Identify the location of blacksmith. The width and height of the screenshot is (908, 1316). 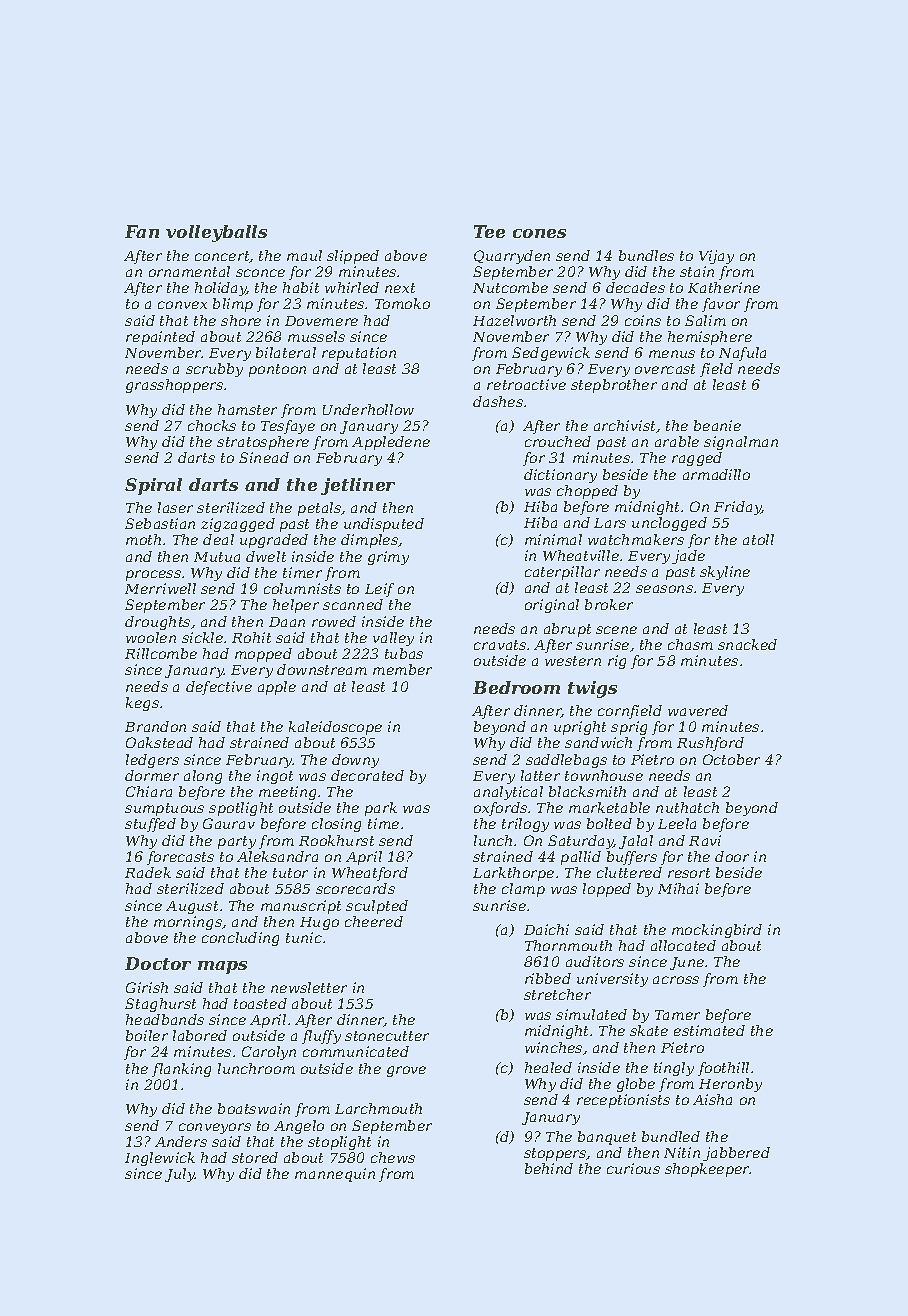
(587, 791).
